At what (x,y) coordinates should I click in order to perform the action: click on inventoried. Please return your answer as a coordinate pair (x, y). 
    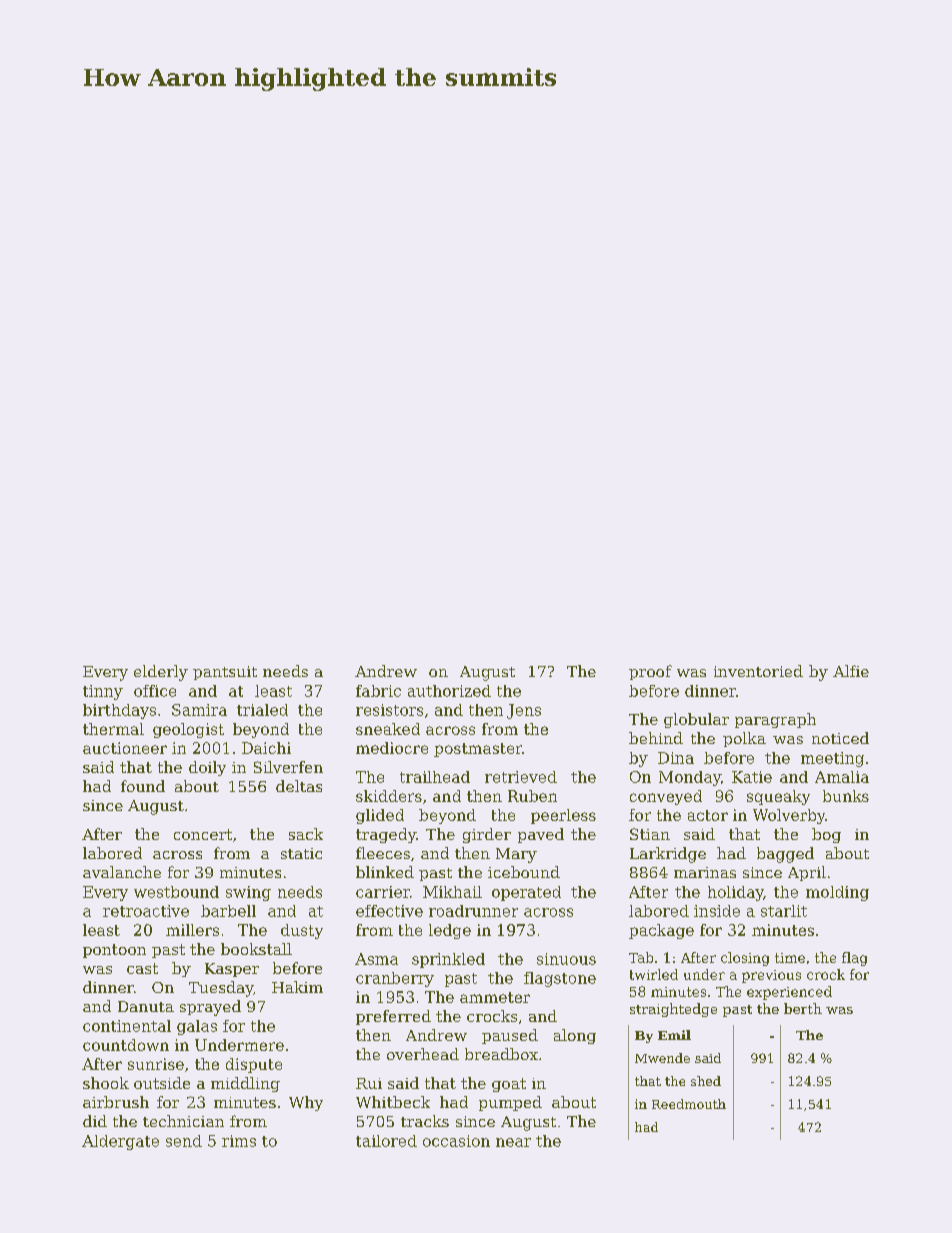
    Looking at the image, I should click on (758, 671).
